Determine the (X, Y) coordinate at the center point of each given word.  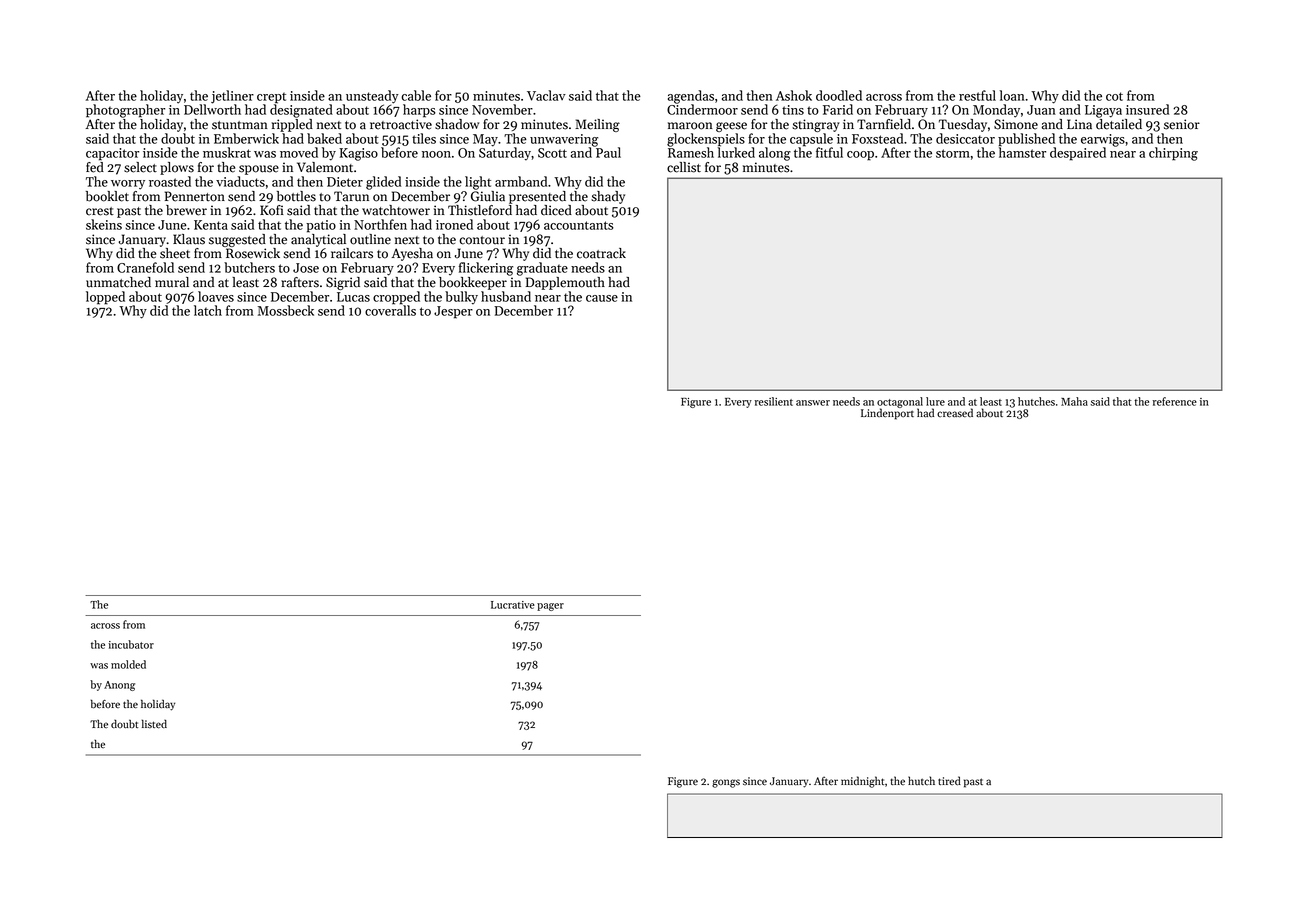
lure (935, 401)
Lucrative (513, 605)
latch (208, 310)
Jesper (453, 312)
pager (550, 607)
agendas (691, 97)
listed (154, 724)
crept (271, 98)
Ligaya (1103, 111)
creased (955, 413)
